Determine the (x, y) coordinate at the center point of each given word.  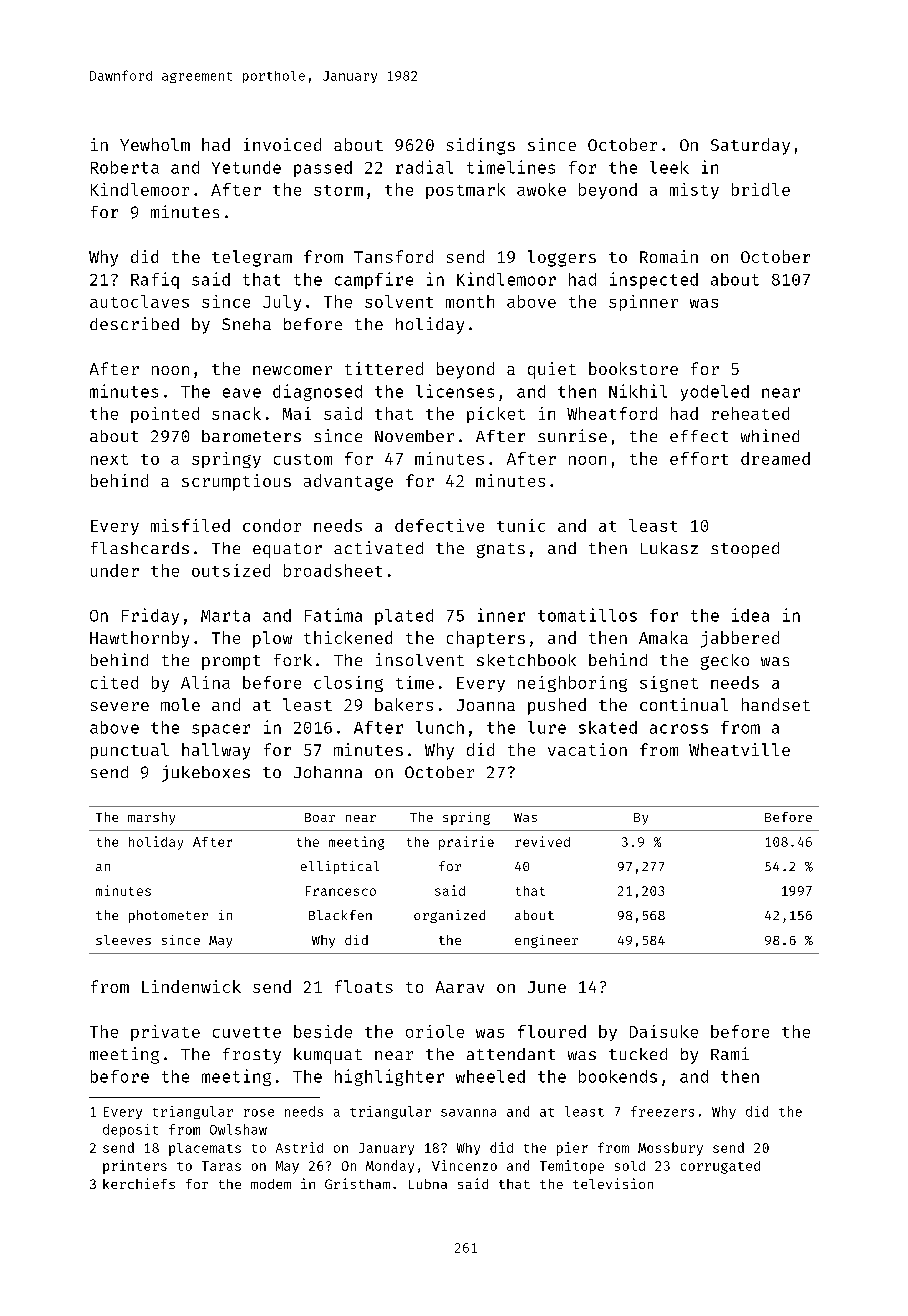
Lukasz (669, 548)
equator (287, 550)
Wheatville (739, 749)
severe (120, 706)
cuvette (247, 1032)
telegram (252, 258)
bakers (404, 704)
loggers (562, 258)
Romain (669, 256)
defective (439, 525)
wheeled (490, 1076)
